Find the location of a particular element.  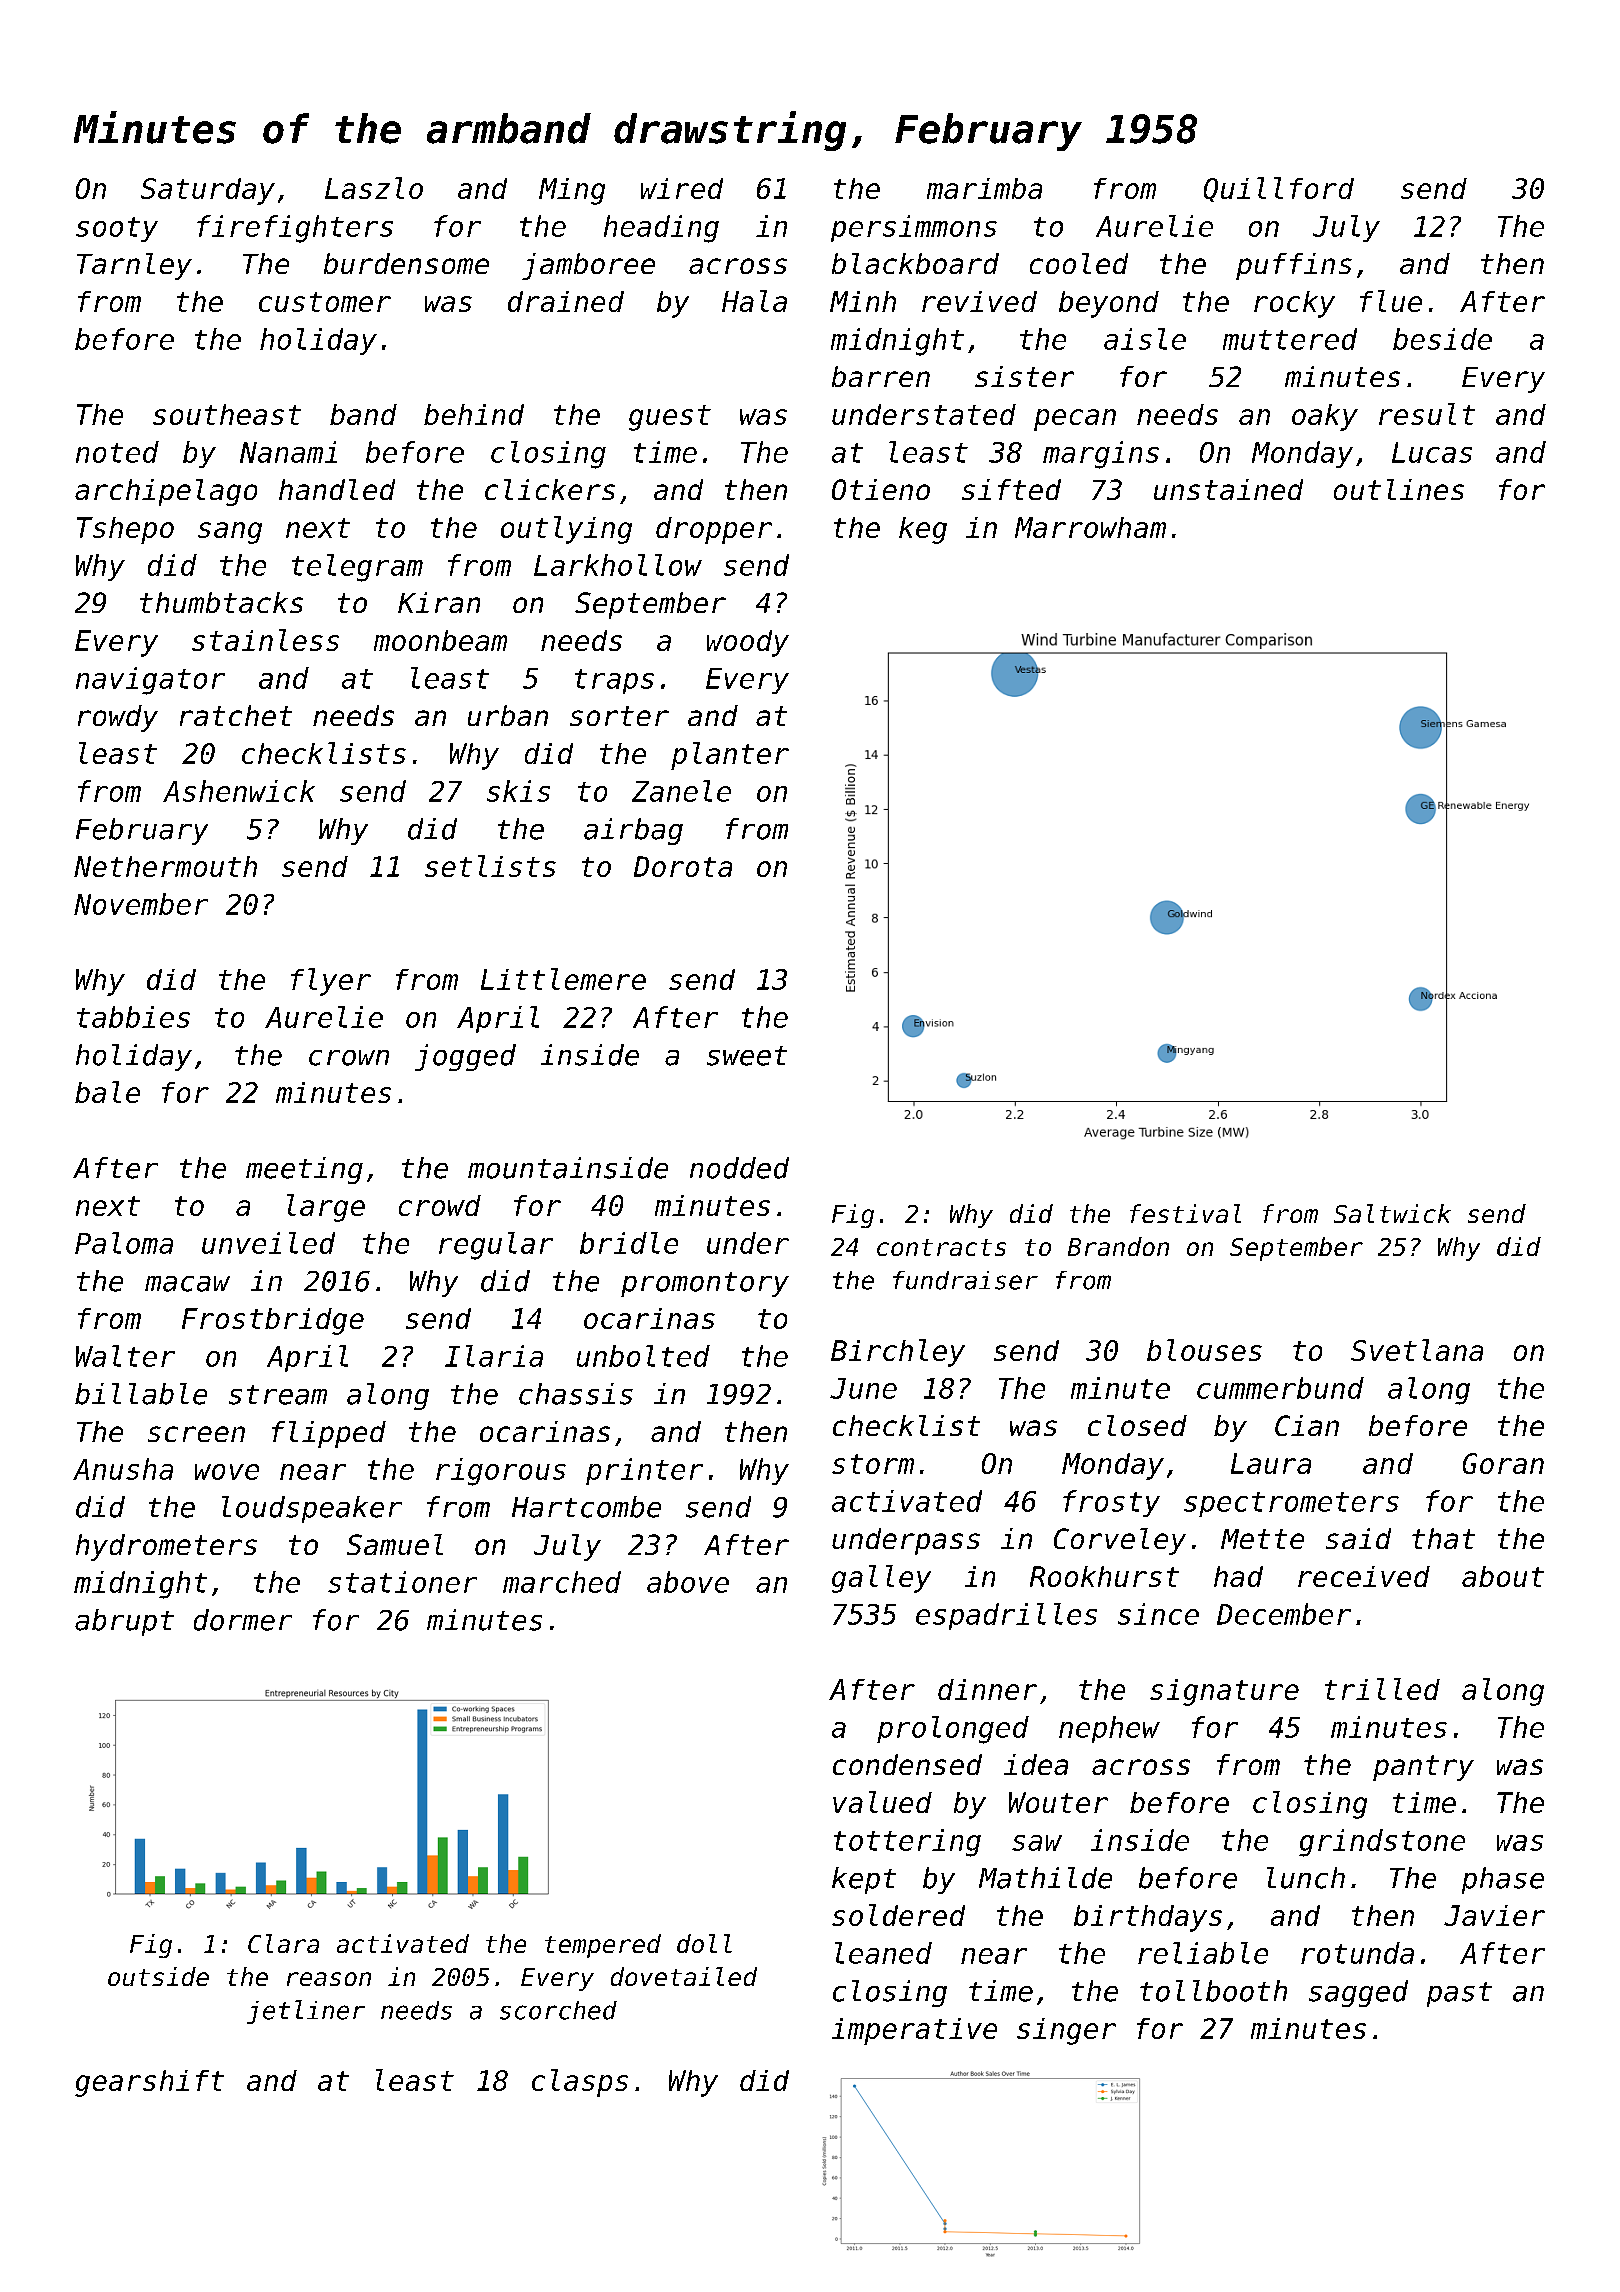

wired is located at coordinates (682, 188).
